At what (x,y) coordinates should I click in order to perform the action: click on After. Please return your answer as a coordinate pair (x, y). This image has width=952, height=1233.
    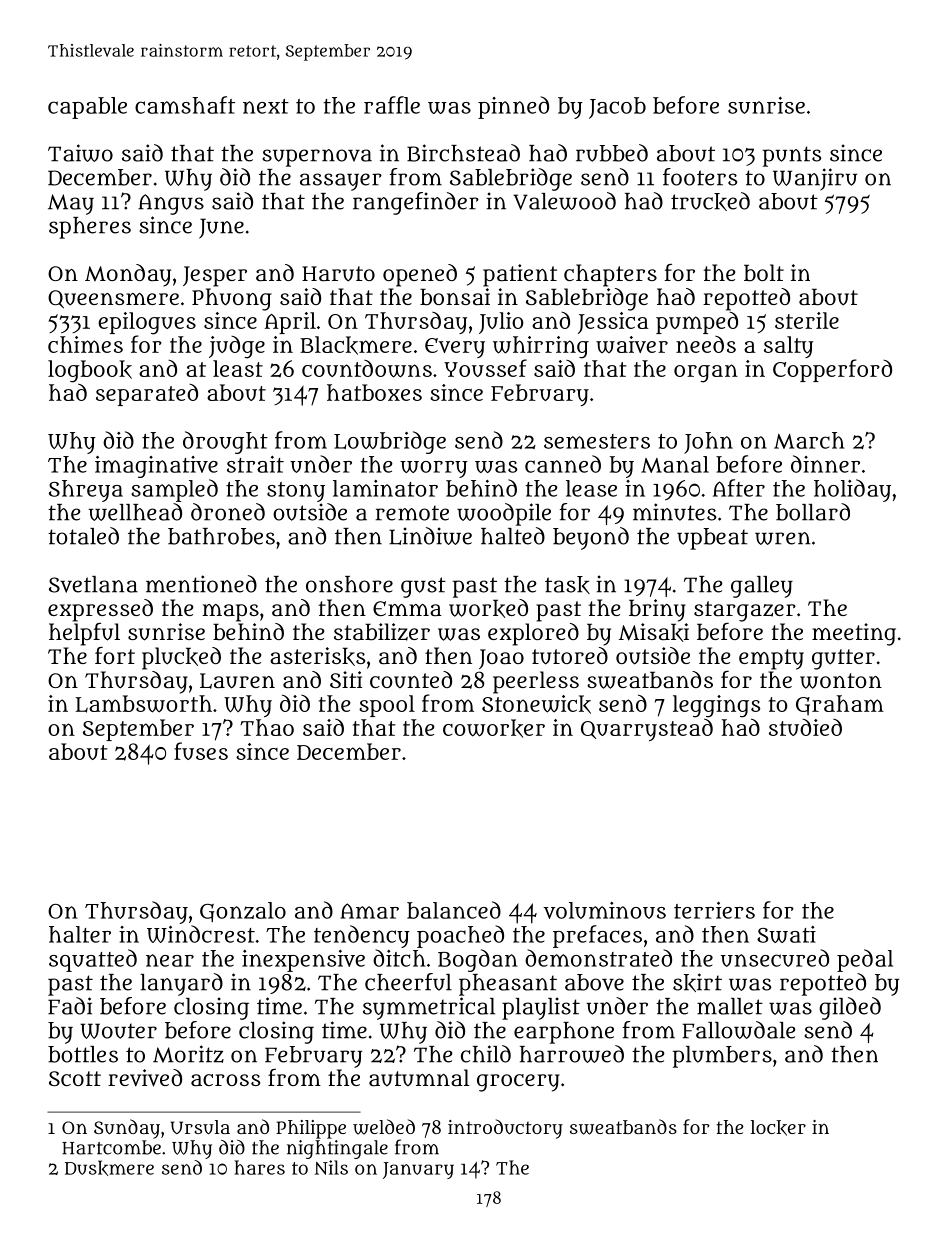
    Looking at the image, I should click on (739, 488).
